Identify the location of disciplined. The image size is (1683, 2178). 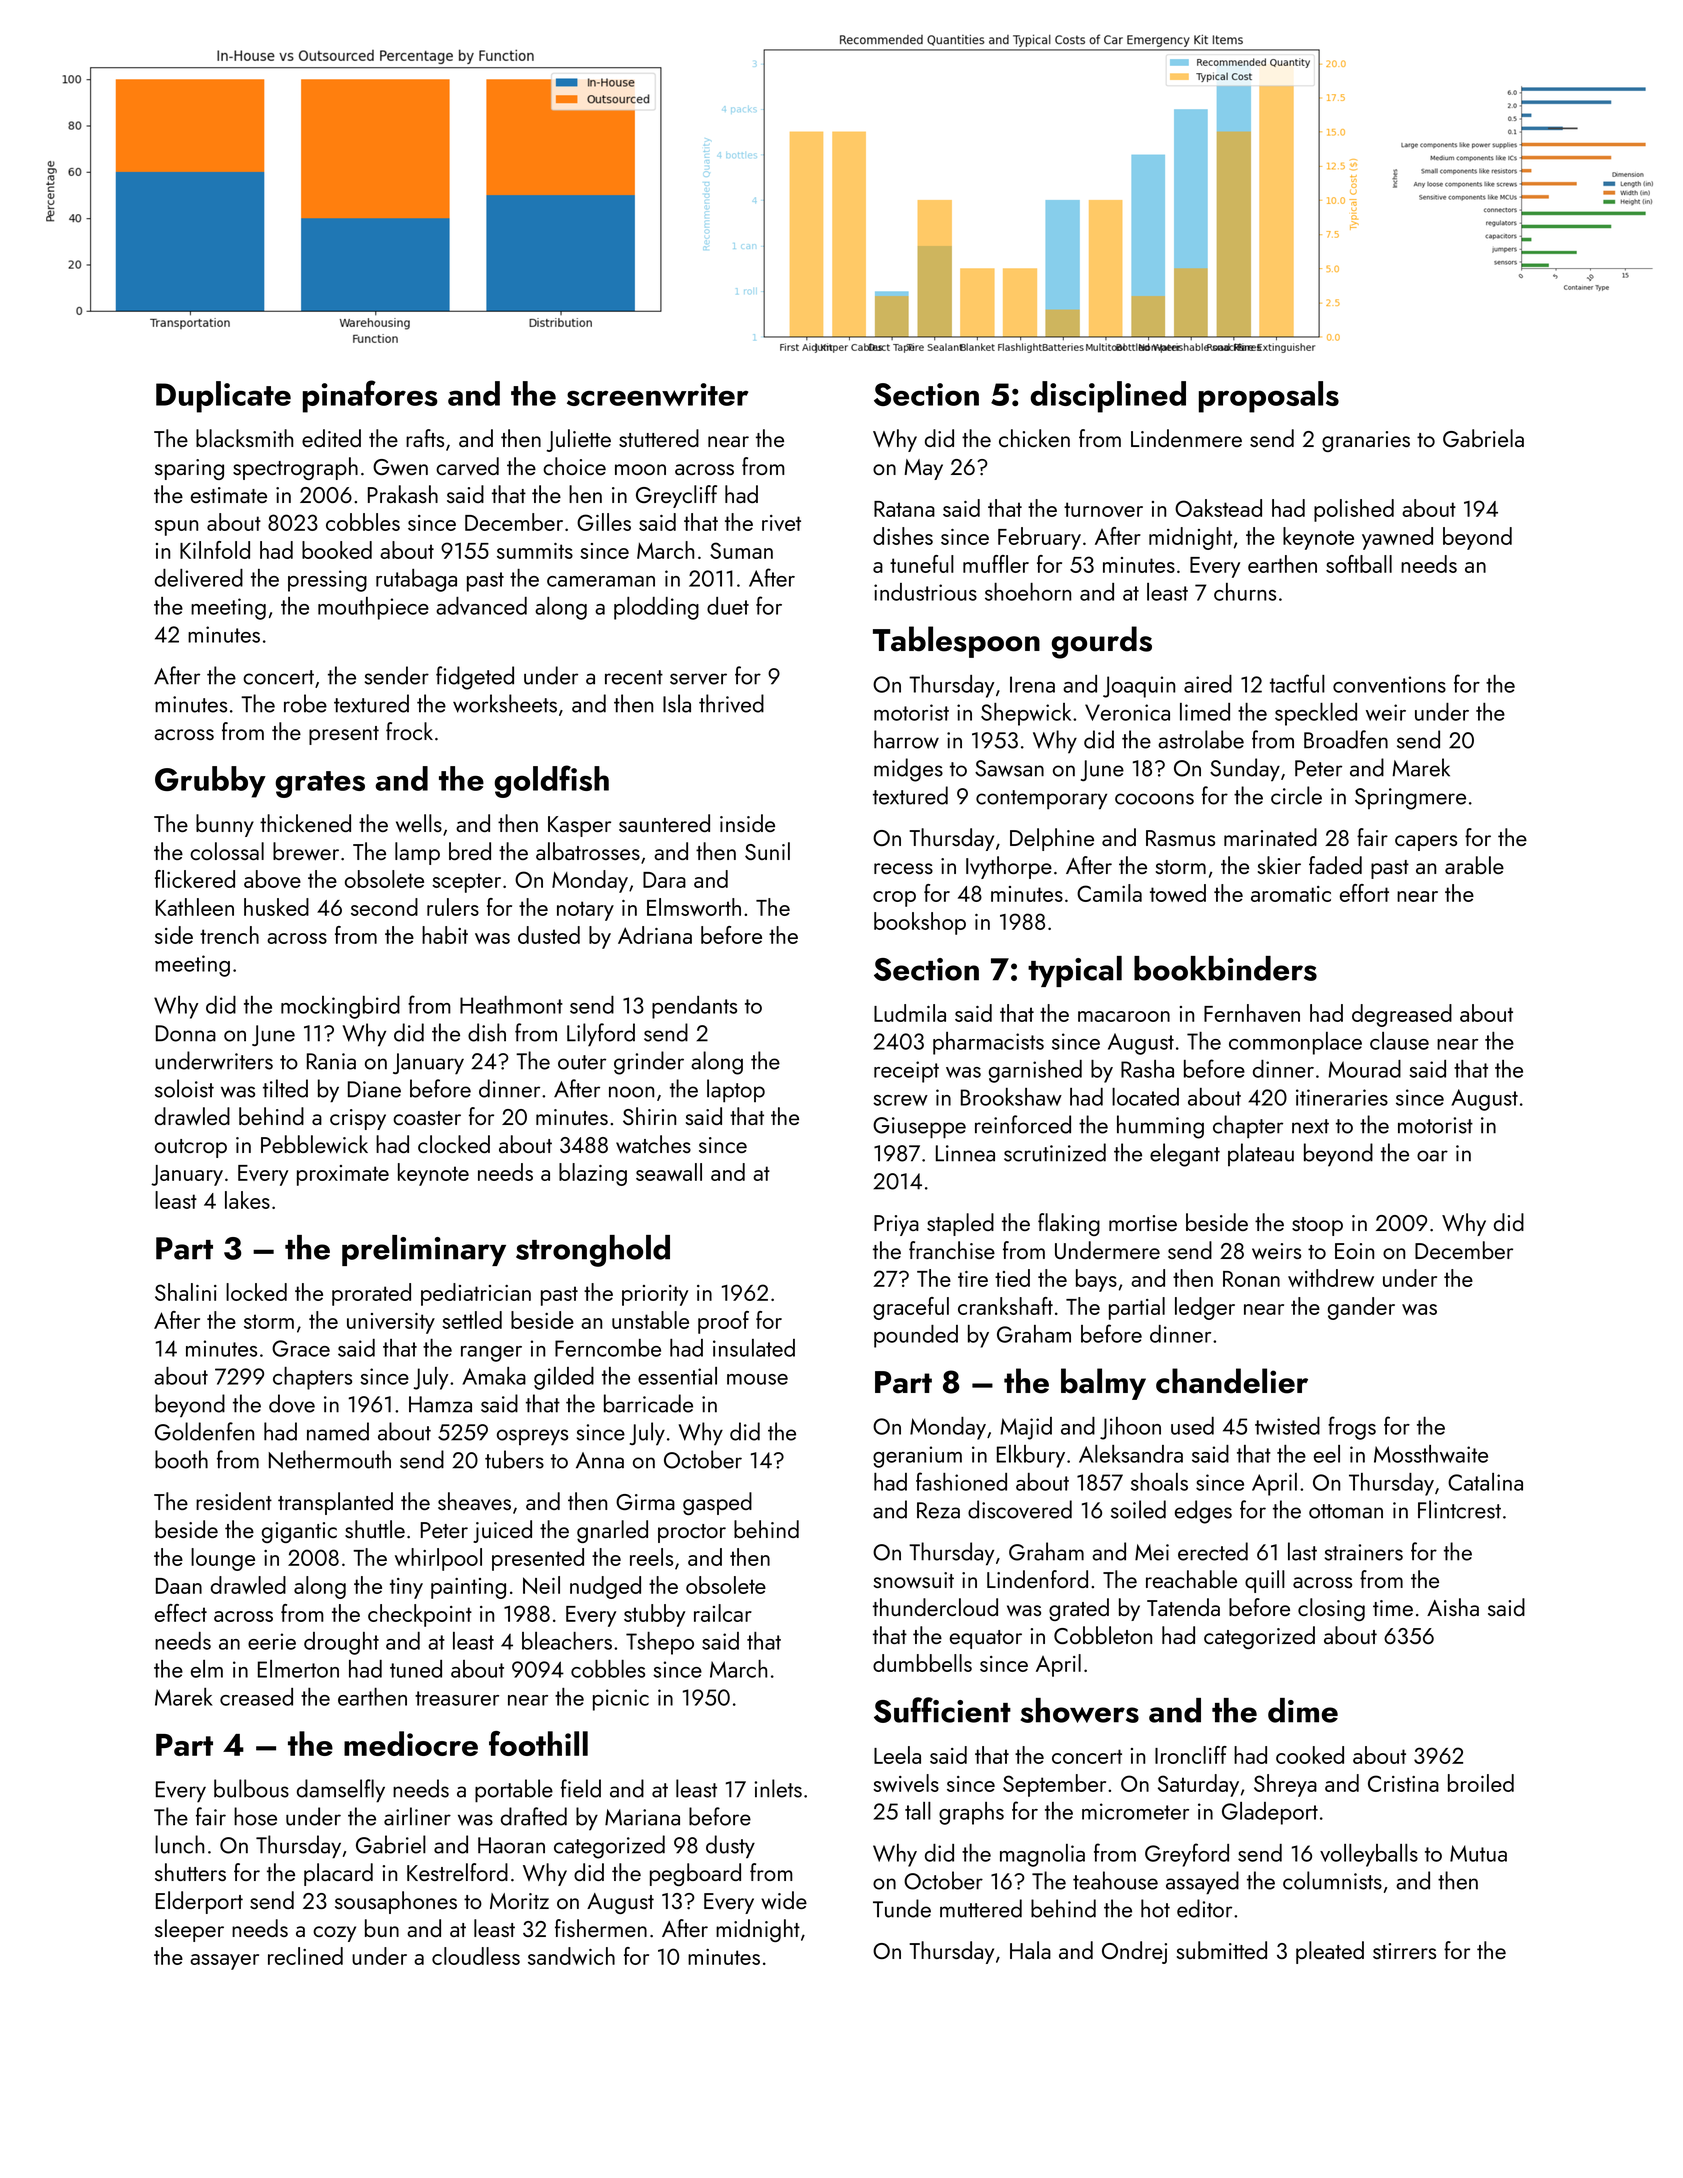
(1108, 397).
